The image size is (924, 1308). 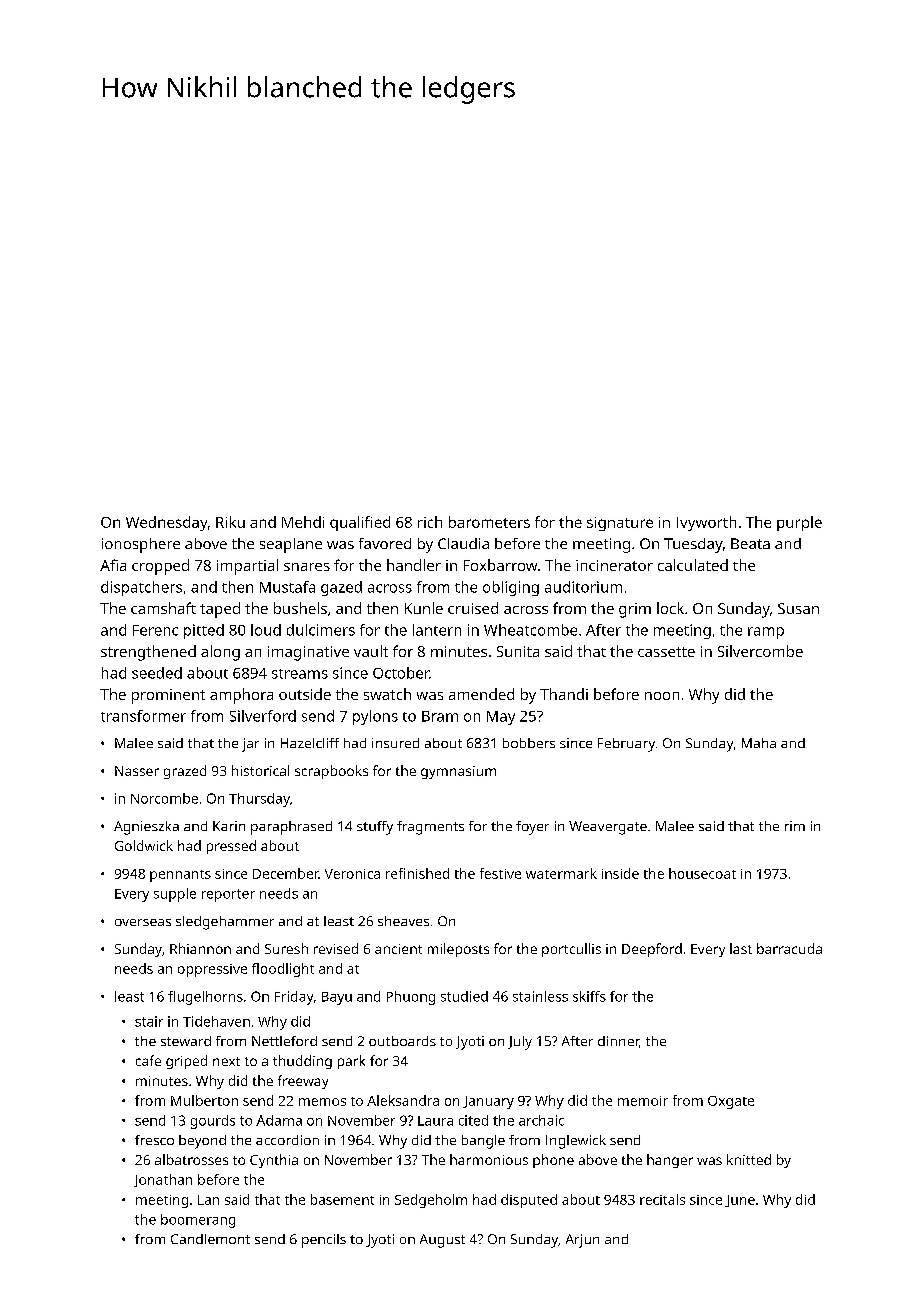 I want to click on Deepford, so click(x=652, y=950).
